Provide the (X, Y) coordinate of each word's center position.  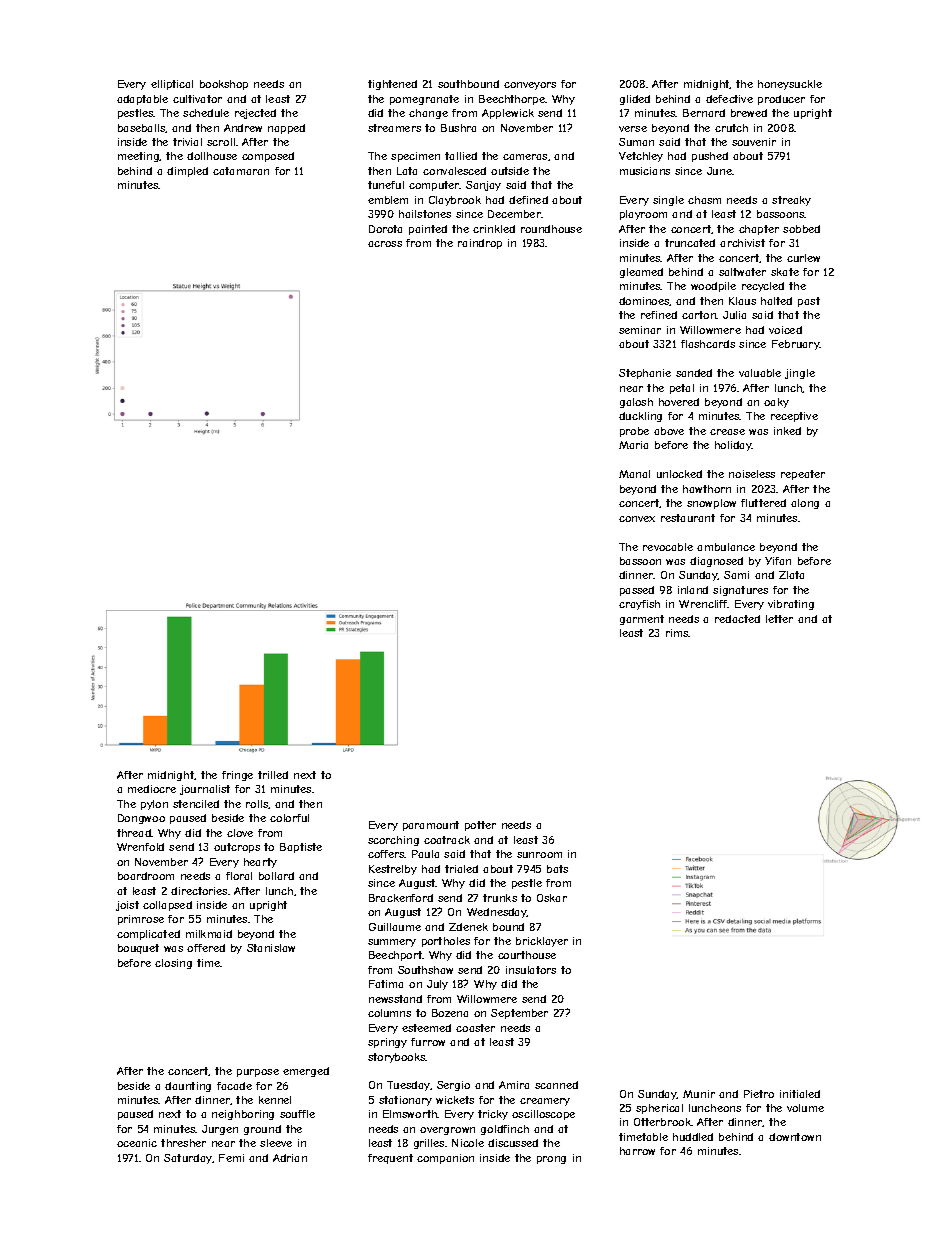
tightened (392, 85)
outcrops (237, 848)
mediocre (152, 789)
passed (637, 591)
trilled (273, 775)
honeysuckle (790, 85)
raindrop (480, 244)
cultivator (197, 99)
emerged (306, 1072)
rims (677, 633)
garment (642, 620)
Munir (699, 1094)
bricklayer (542, 942)
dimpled (187, 172)
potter (480, 826)
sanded (694, 373)
